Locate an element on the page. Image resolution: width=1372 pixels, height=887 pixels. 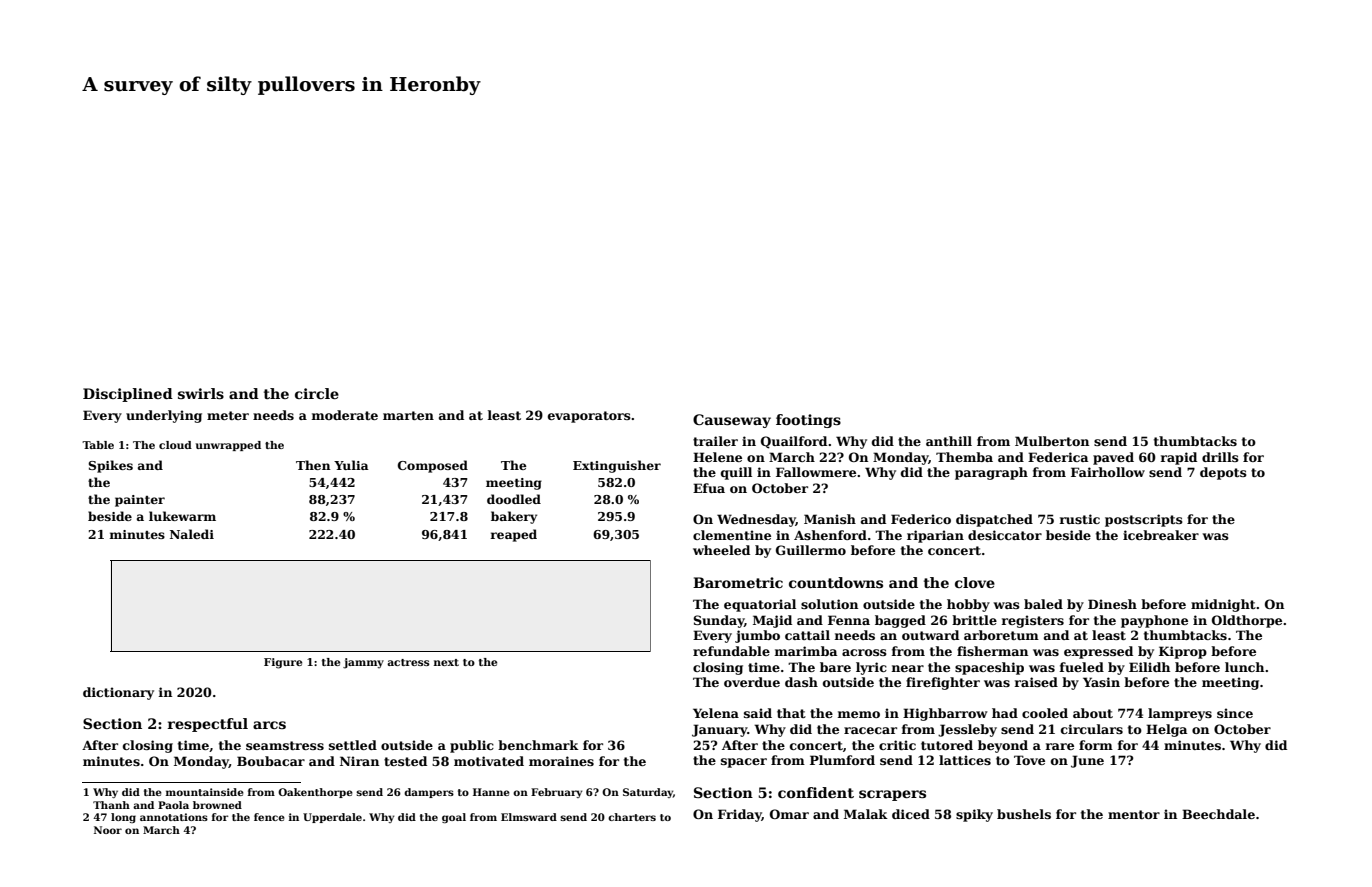
Efua is located at coordinates (709, 488).
